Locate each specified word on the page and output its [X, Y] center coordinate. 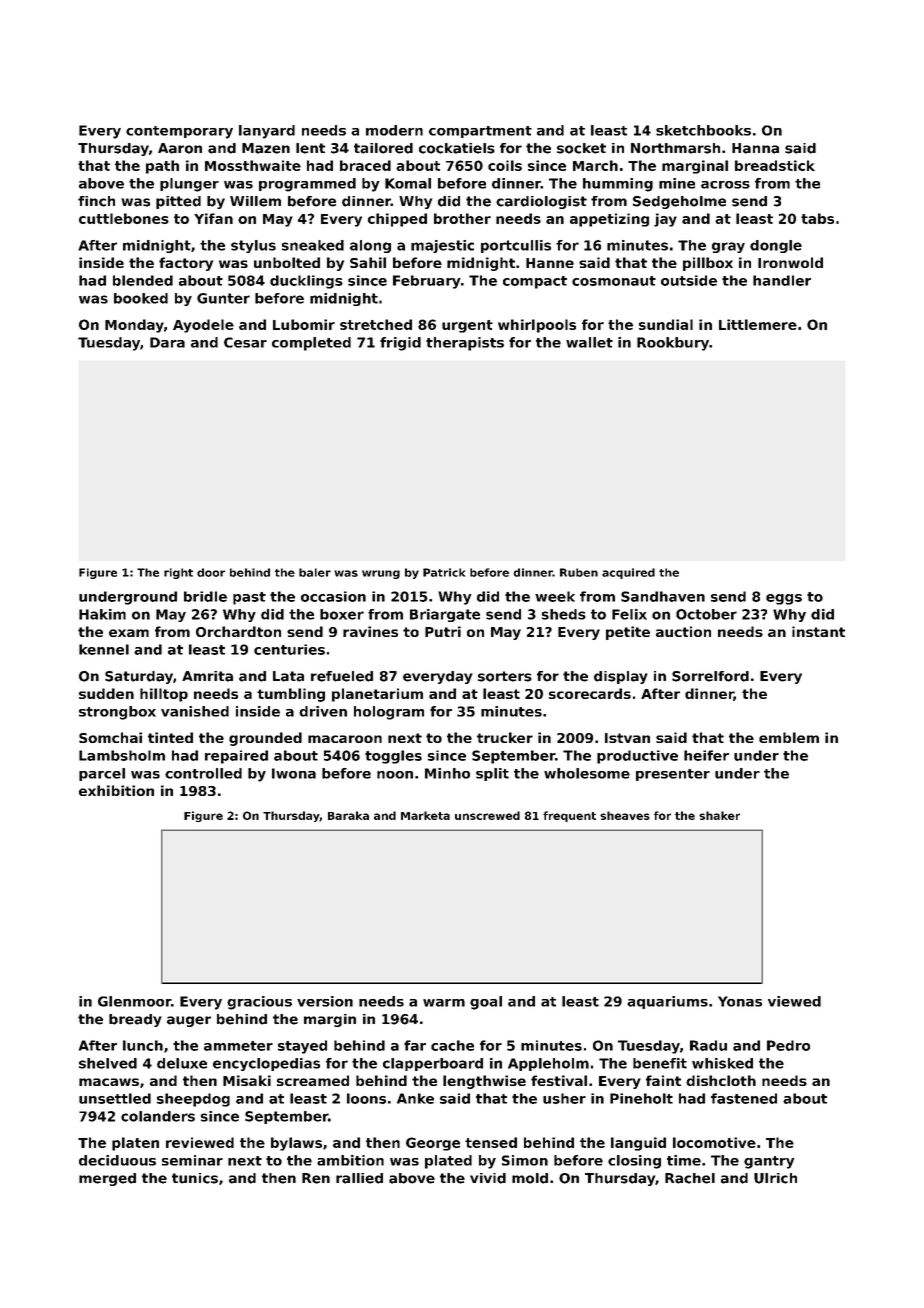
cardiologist [541, 202]
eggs [784, 599]
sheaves [625, 815]
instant [818, 631]
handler [782, 280]
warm [444, 1003]
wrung [381, 574]
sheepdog [193, 1100]
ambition [350, 1160]
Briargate [445, 615]
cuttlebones [124, 218]
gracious [259, 1003]
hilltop [164, 695]
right [178, 573]
